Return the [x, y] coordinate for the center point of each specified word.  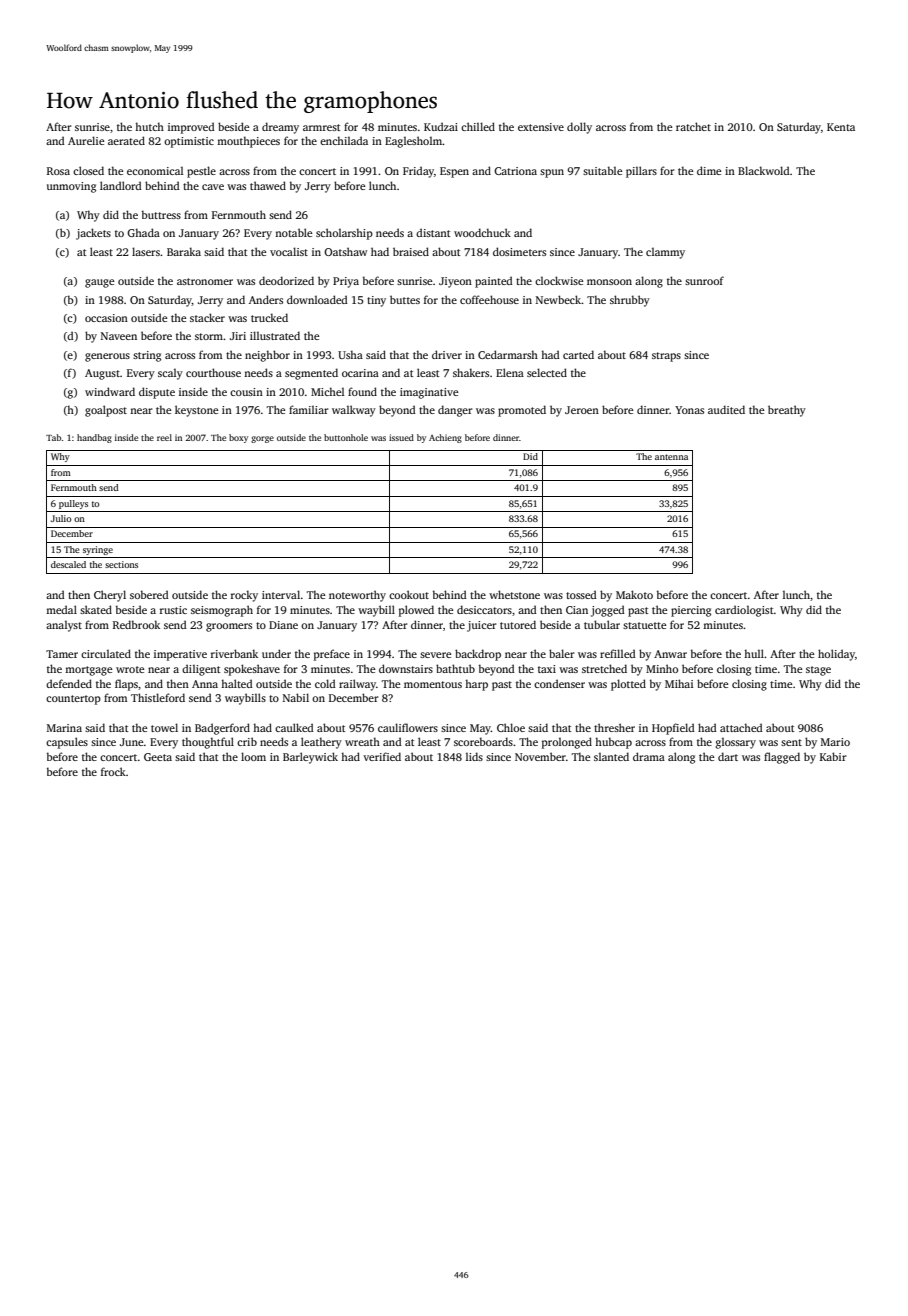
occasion [106, 318]
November [540, 756]
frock [113, 771]
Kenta [841, 127]
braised [411, 251]
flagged [782, 758]
